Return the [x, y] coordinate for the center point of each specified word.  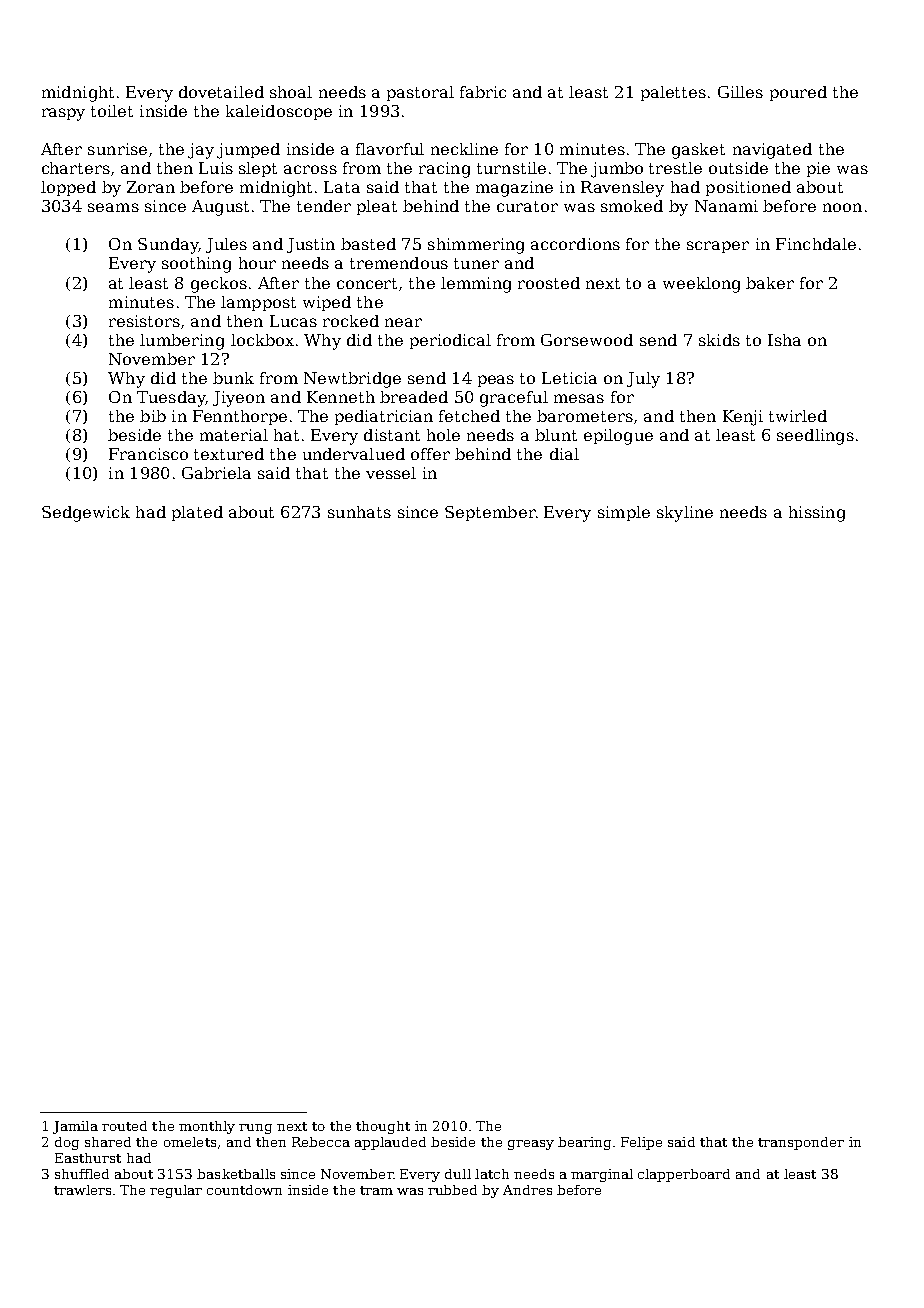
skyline [685, 514]
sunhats [359, 512]
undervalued [354, 454]
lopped [68, 188]
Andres [527, 1190]
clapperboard [684, 1175]
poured [798, 93]
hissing [817, 514]
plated [197, 513]
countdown [244, 1190]
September [490, 513]
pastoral [420, 93]
